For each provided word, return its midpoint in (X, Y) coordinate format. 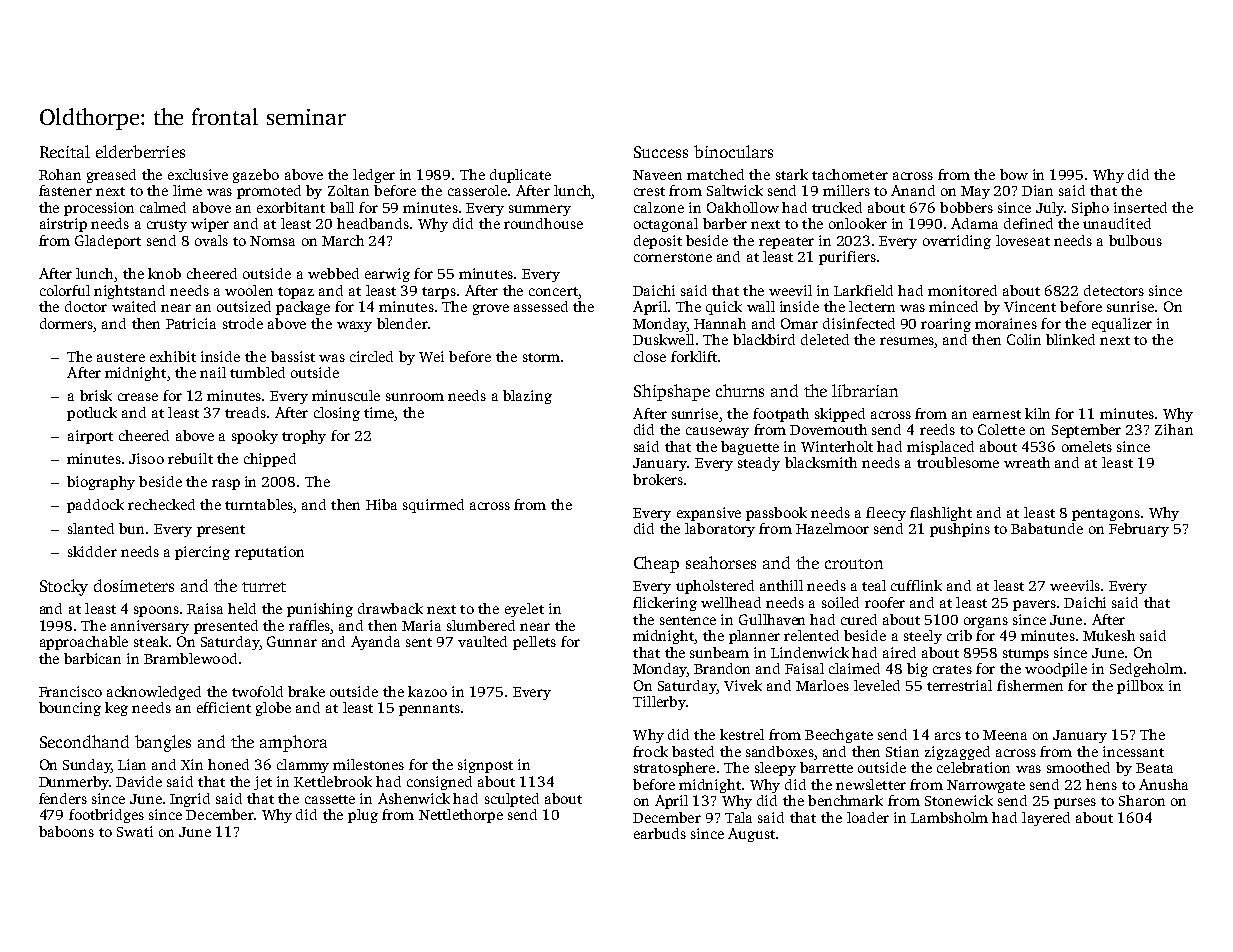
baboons (66, 831)
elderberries (140, 151)
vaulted (482, 641)
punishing (320, 610)
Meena (1005, 735)
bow (1014, 174)
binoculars (733, 151)
